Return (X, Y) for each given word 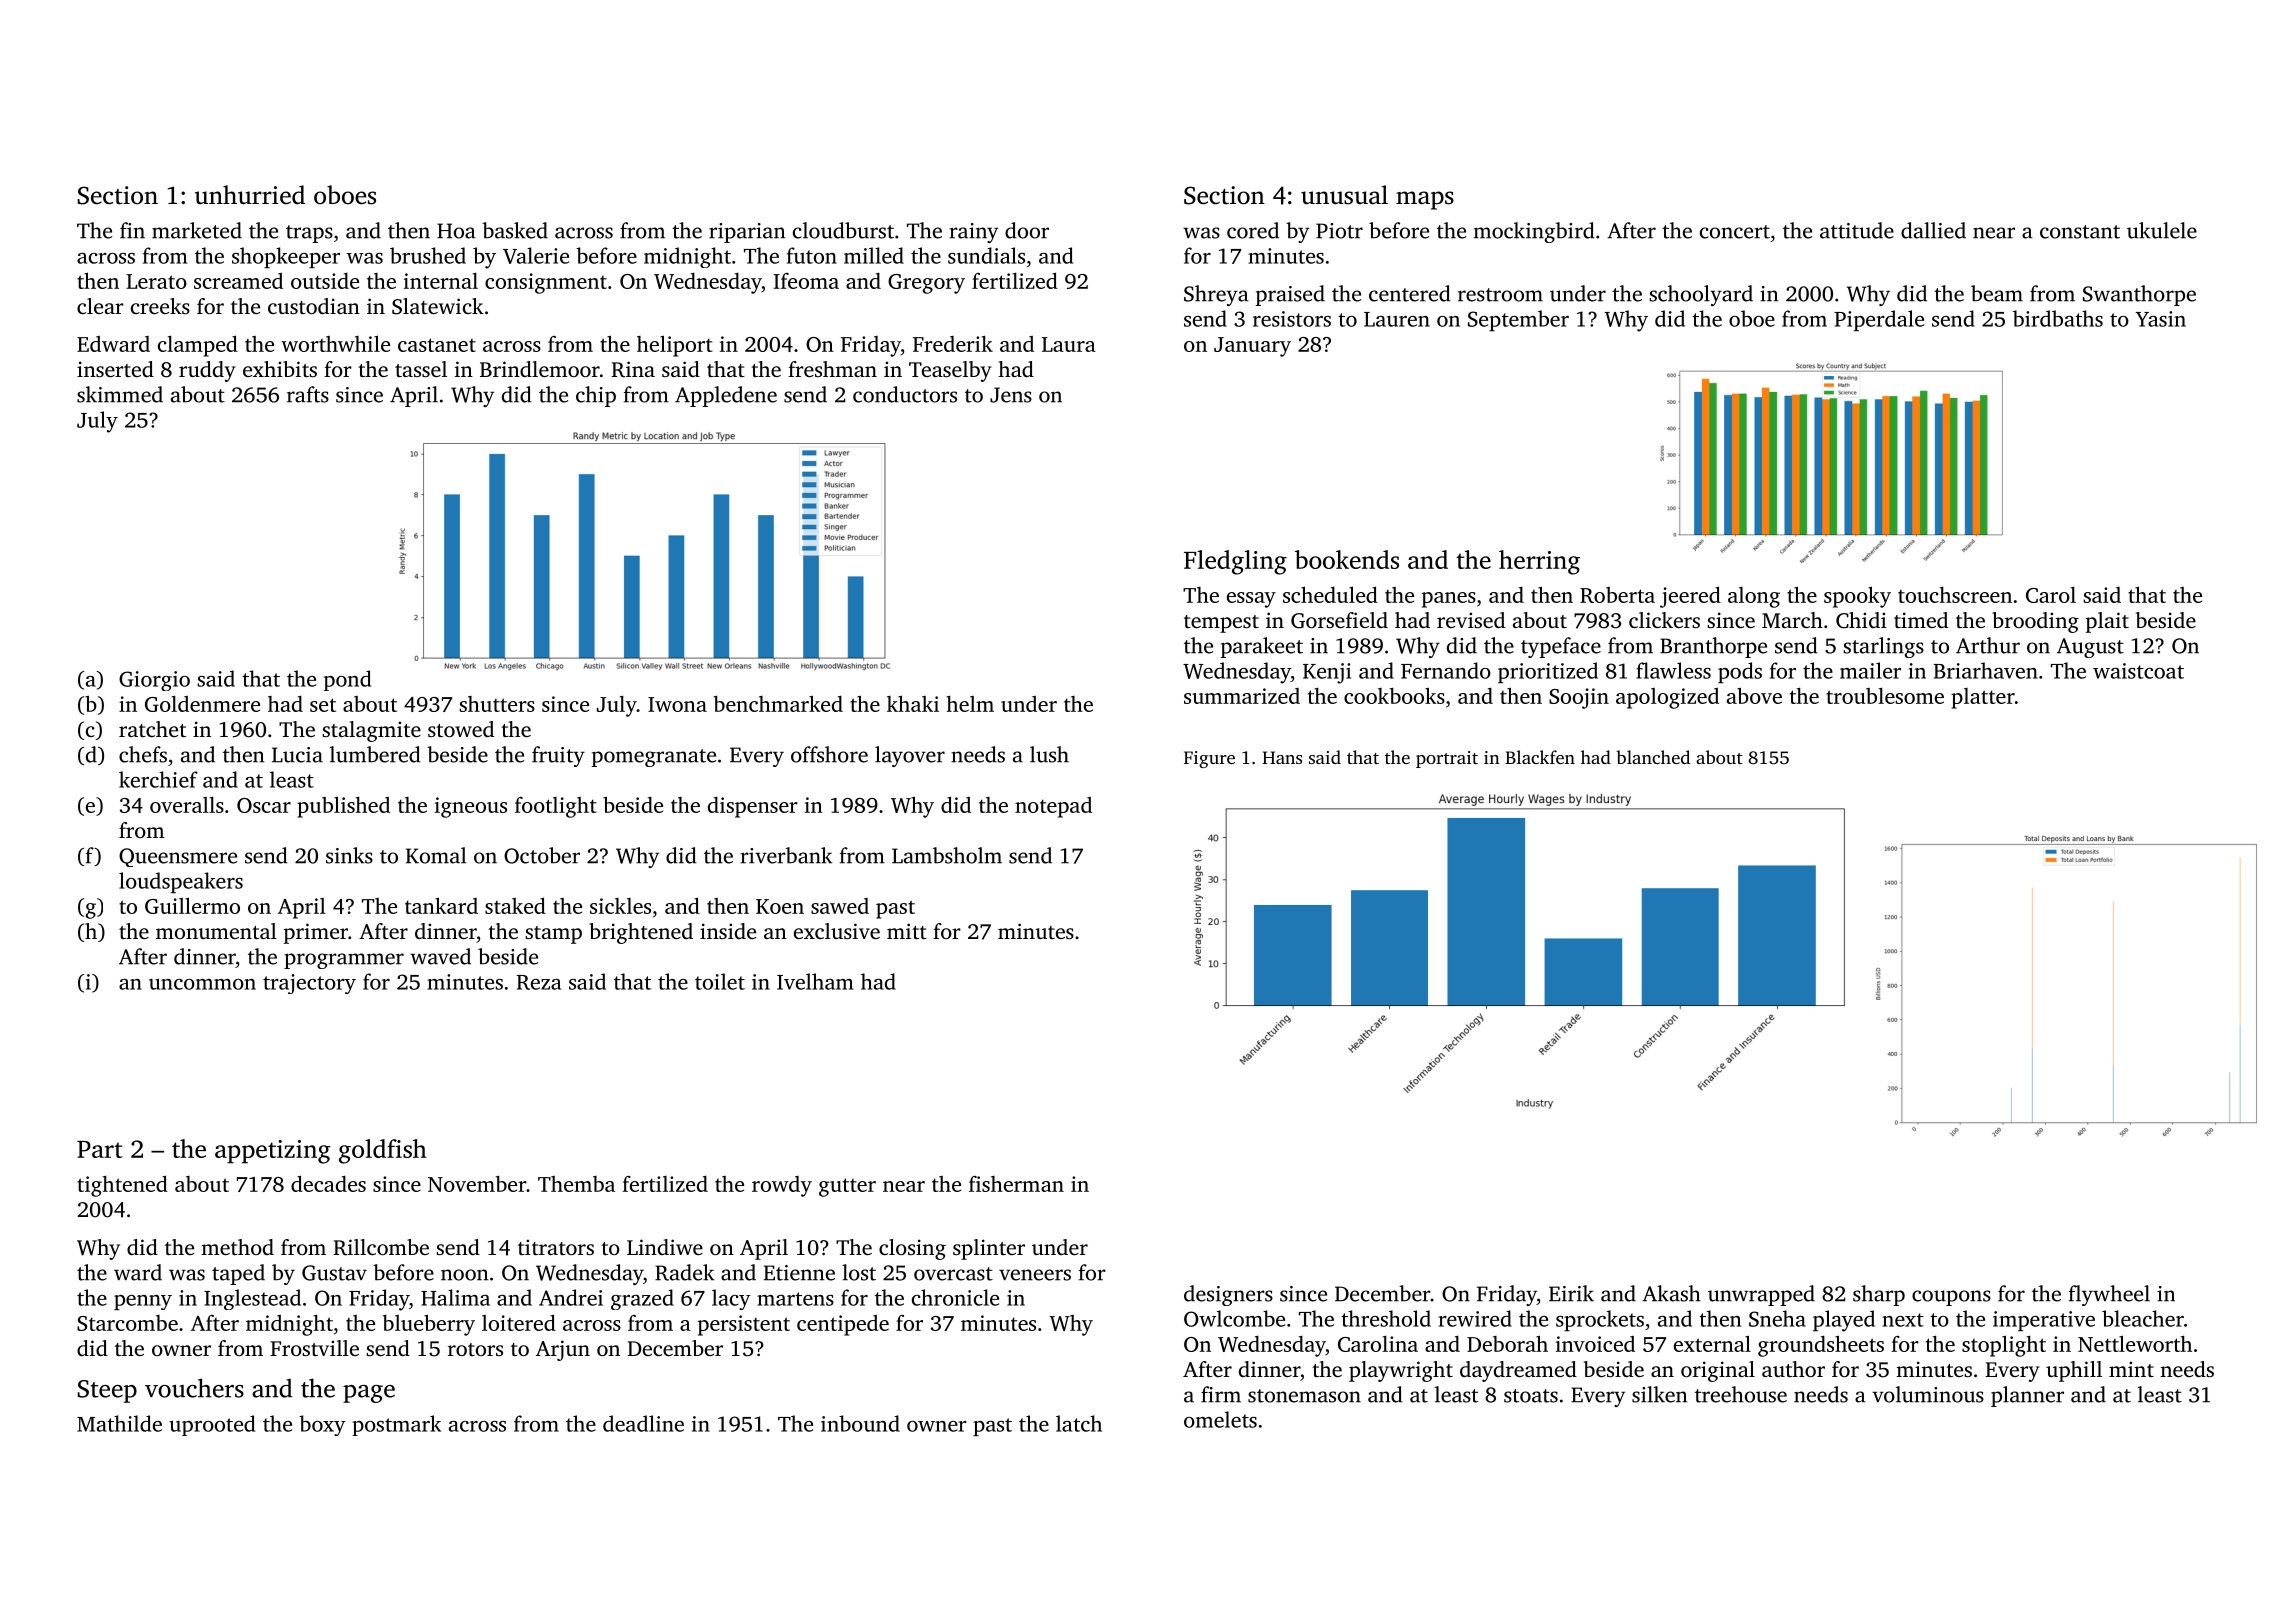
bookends (1347, 559)
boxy (322, 1425)
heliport (674, 346)
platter (1983, 698)
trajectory (309, 984)
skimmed (120, 394)
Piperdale (1879, 320)
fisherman (1016, 1184)
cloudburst (843, 230)
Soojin (1579, 698)
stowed (461, 729)
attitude (1857, 230)
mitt (907, 931)
